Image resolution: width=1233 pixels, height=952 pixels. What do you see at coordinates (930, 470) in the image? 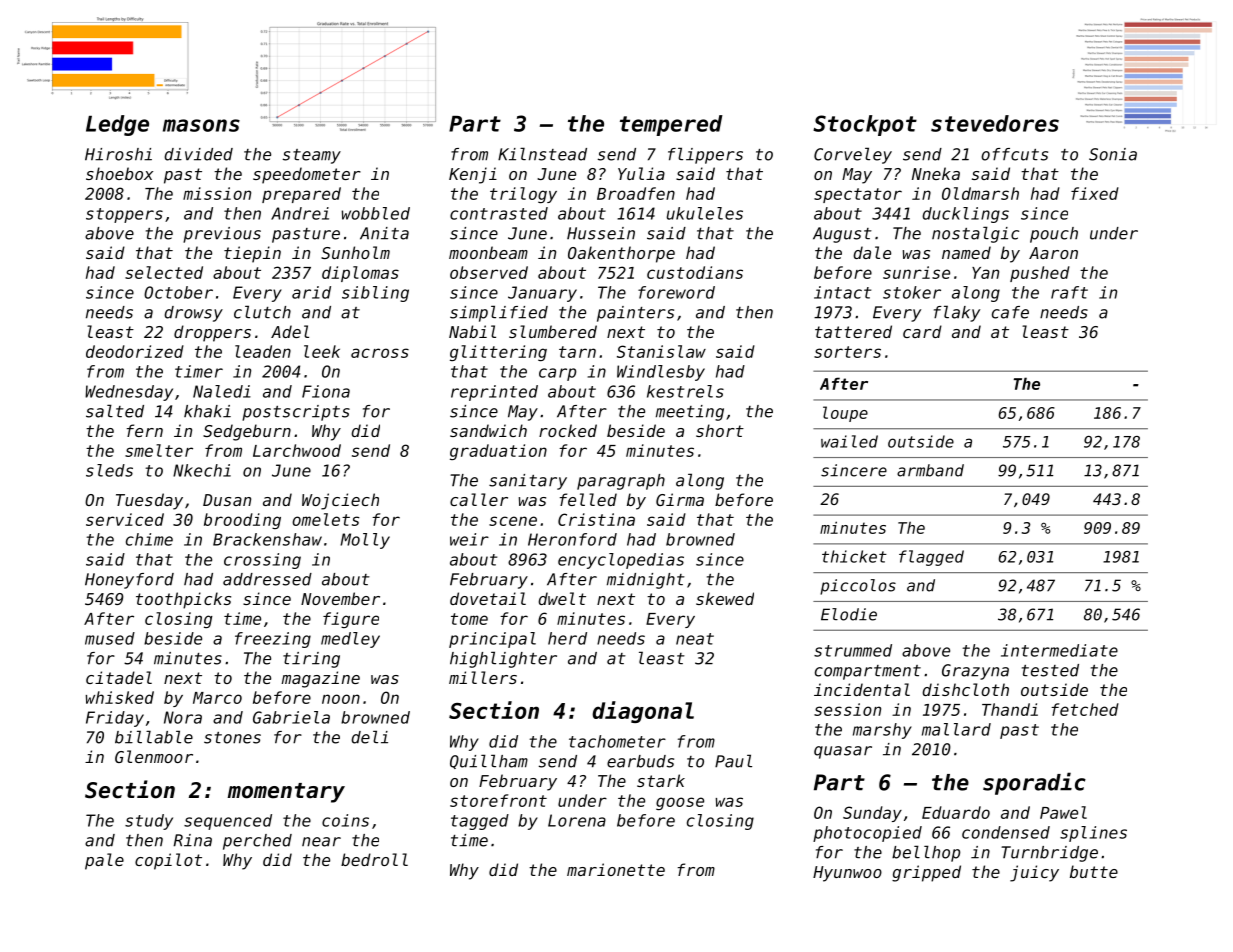
I see `armband` at bounding box center [930, 470].
